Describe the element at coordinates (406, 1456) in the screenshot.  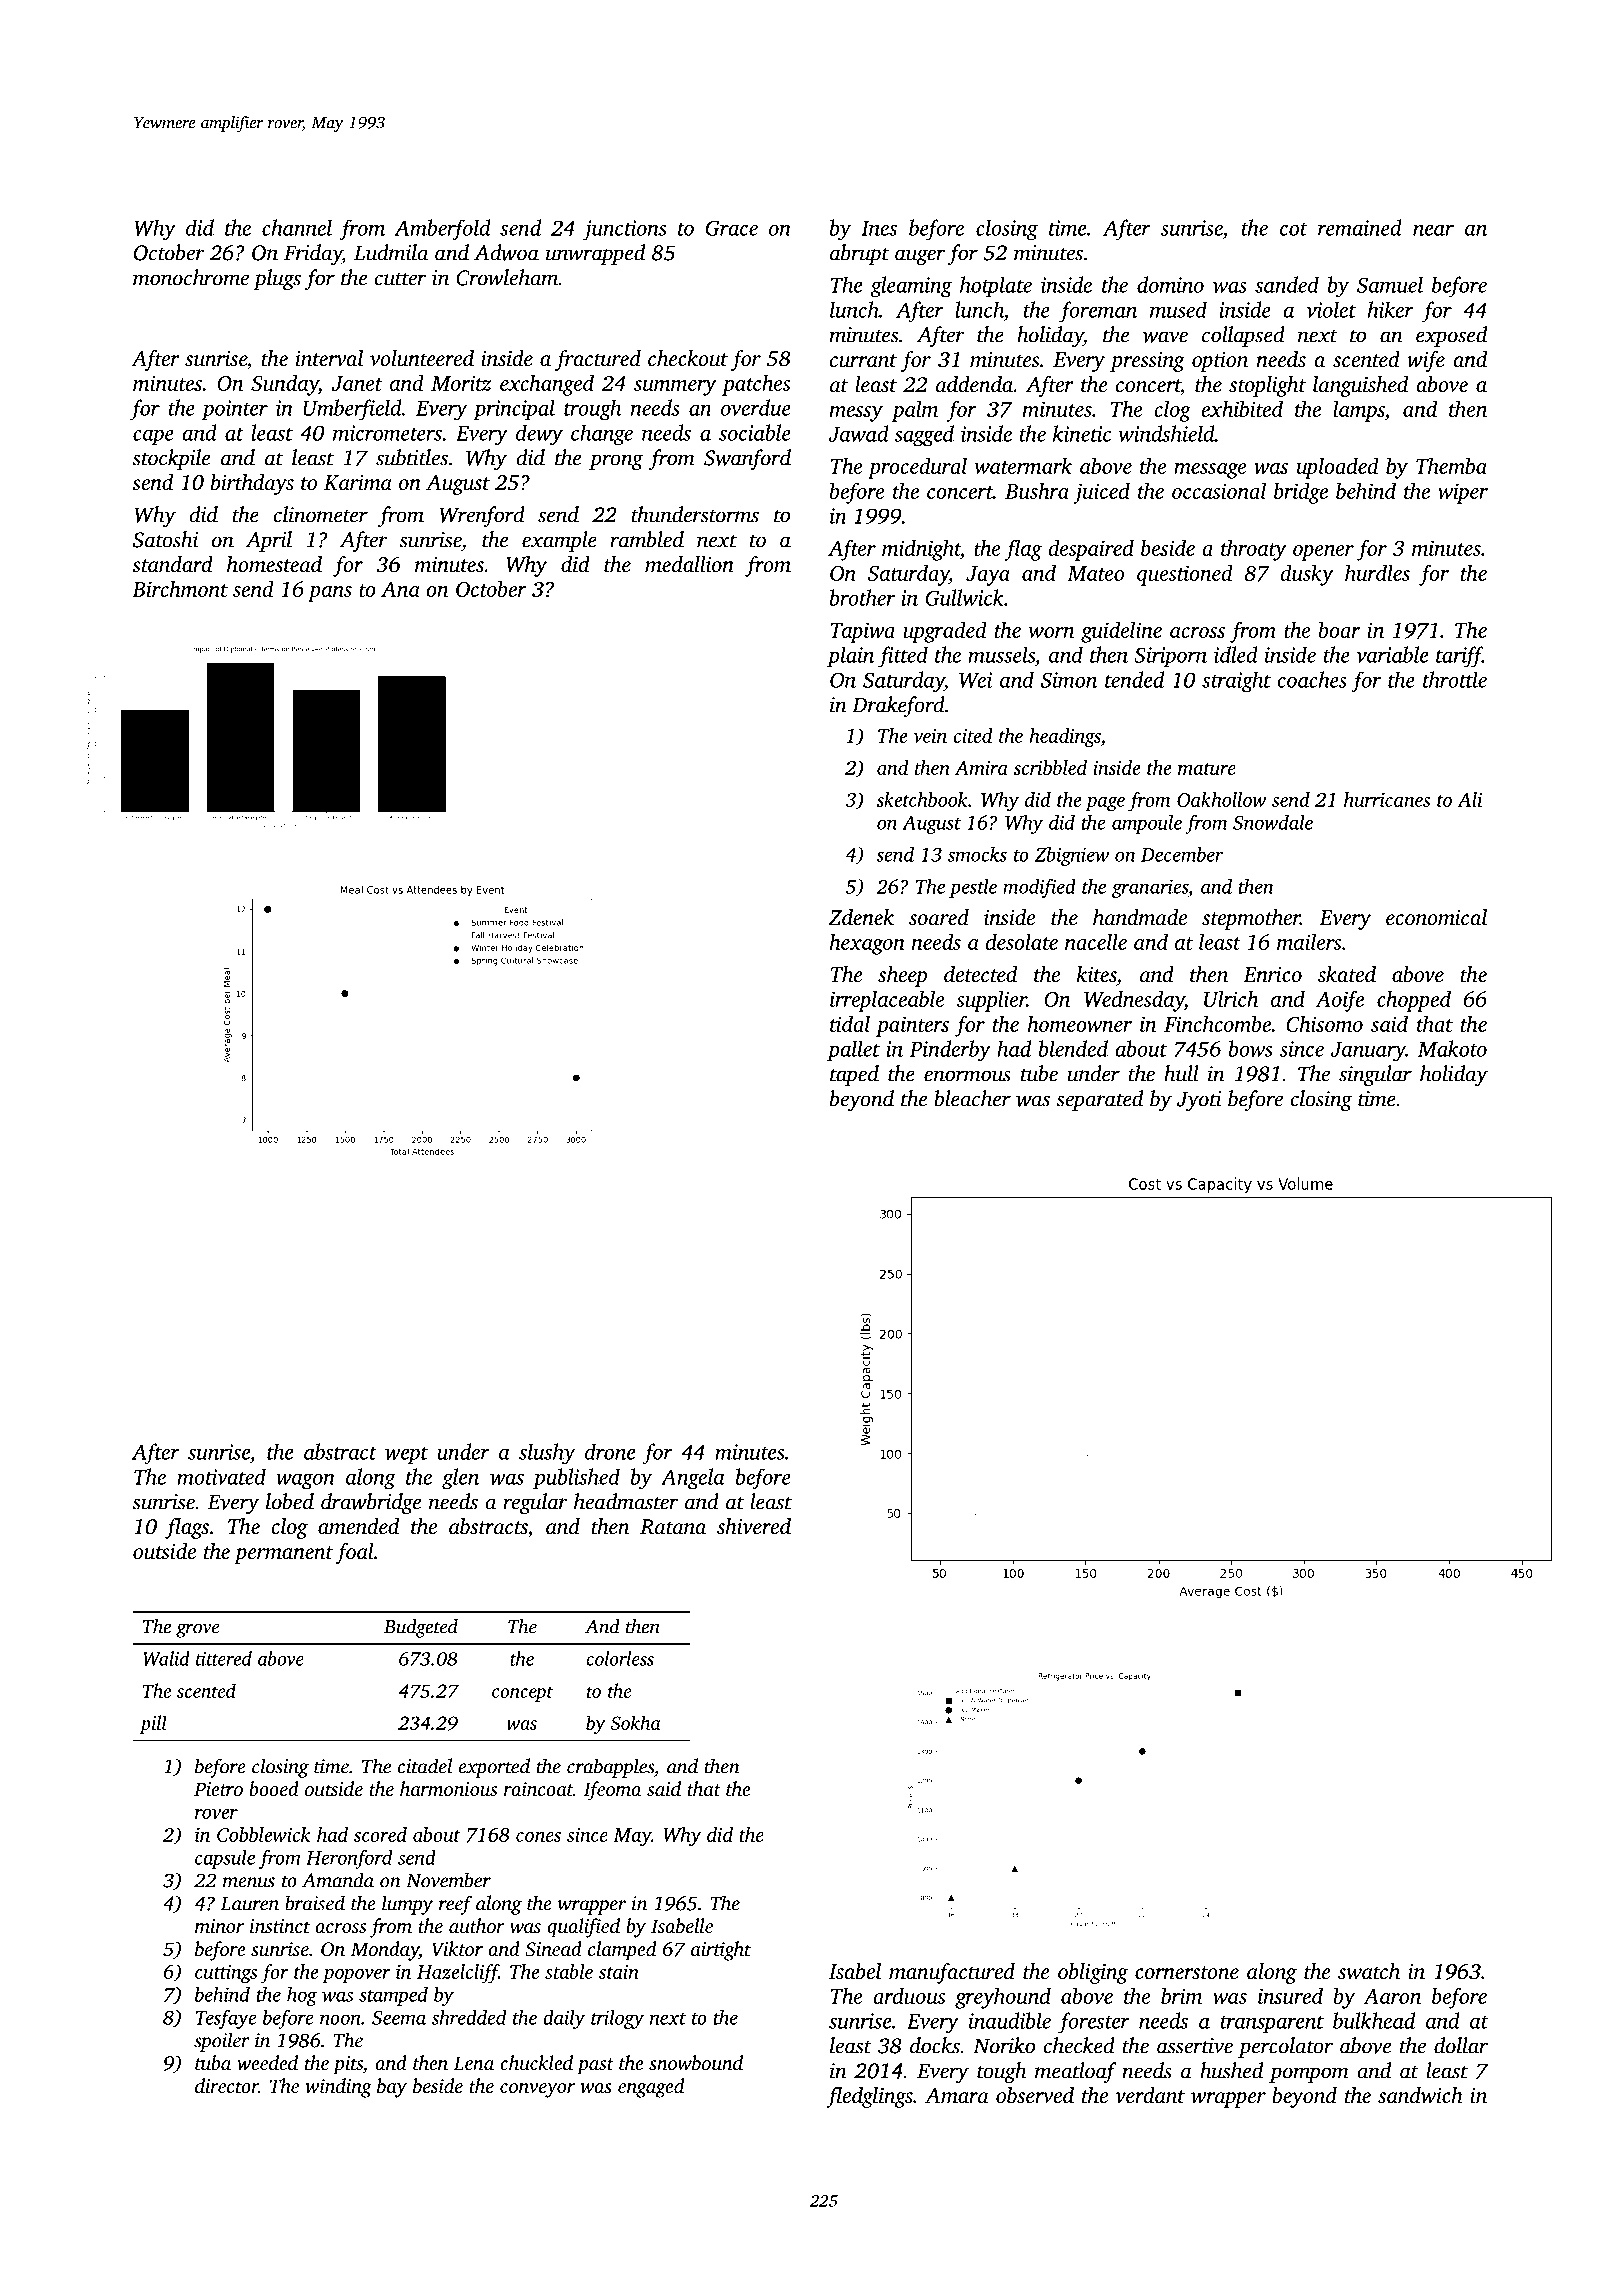
I see `wept` at that location.
